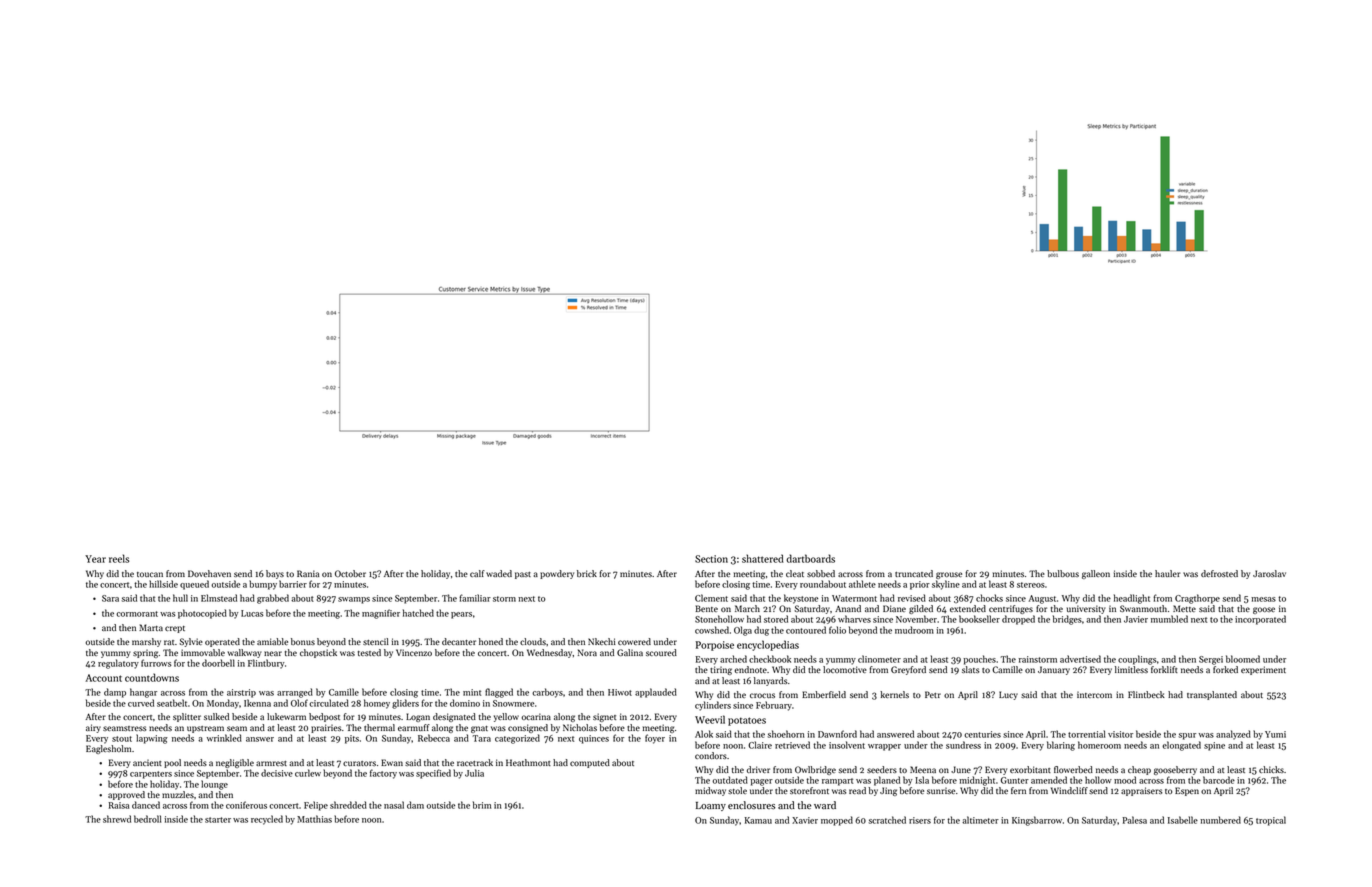 Image resolution: width=1372 pixels, height=887 pixels. I want to click on lounge, so click(214, 785).
